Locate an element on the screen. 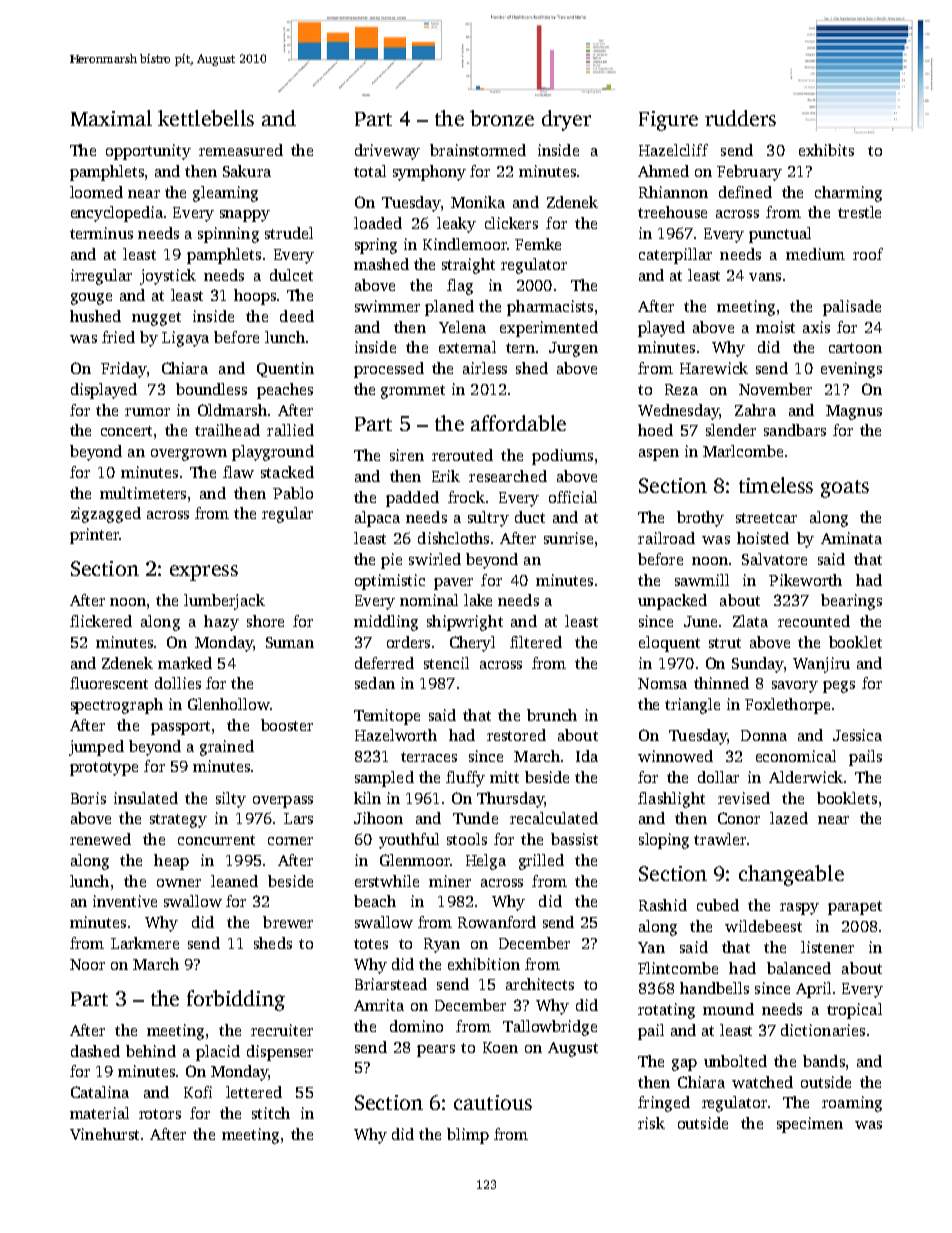 This screenshot has width=952, height=1233. blimp is located at coordinates (468, 1136).
